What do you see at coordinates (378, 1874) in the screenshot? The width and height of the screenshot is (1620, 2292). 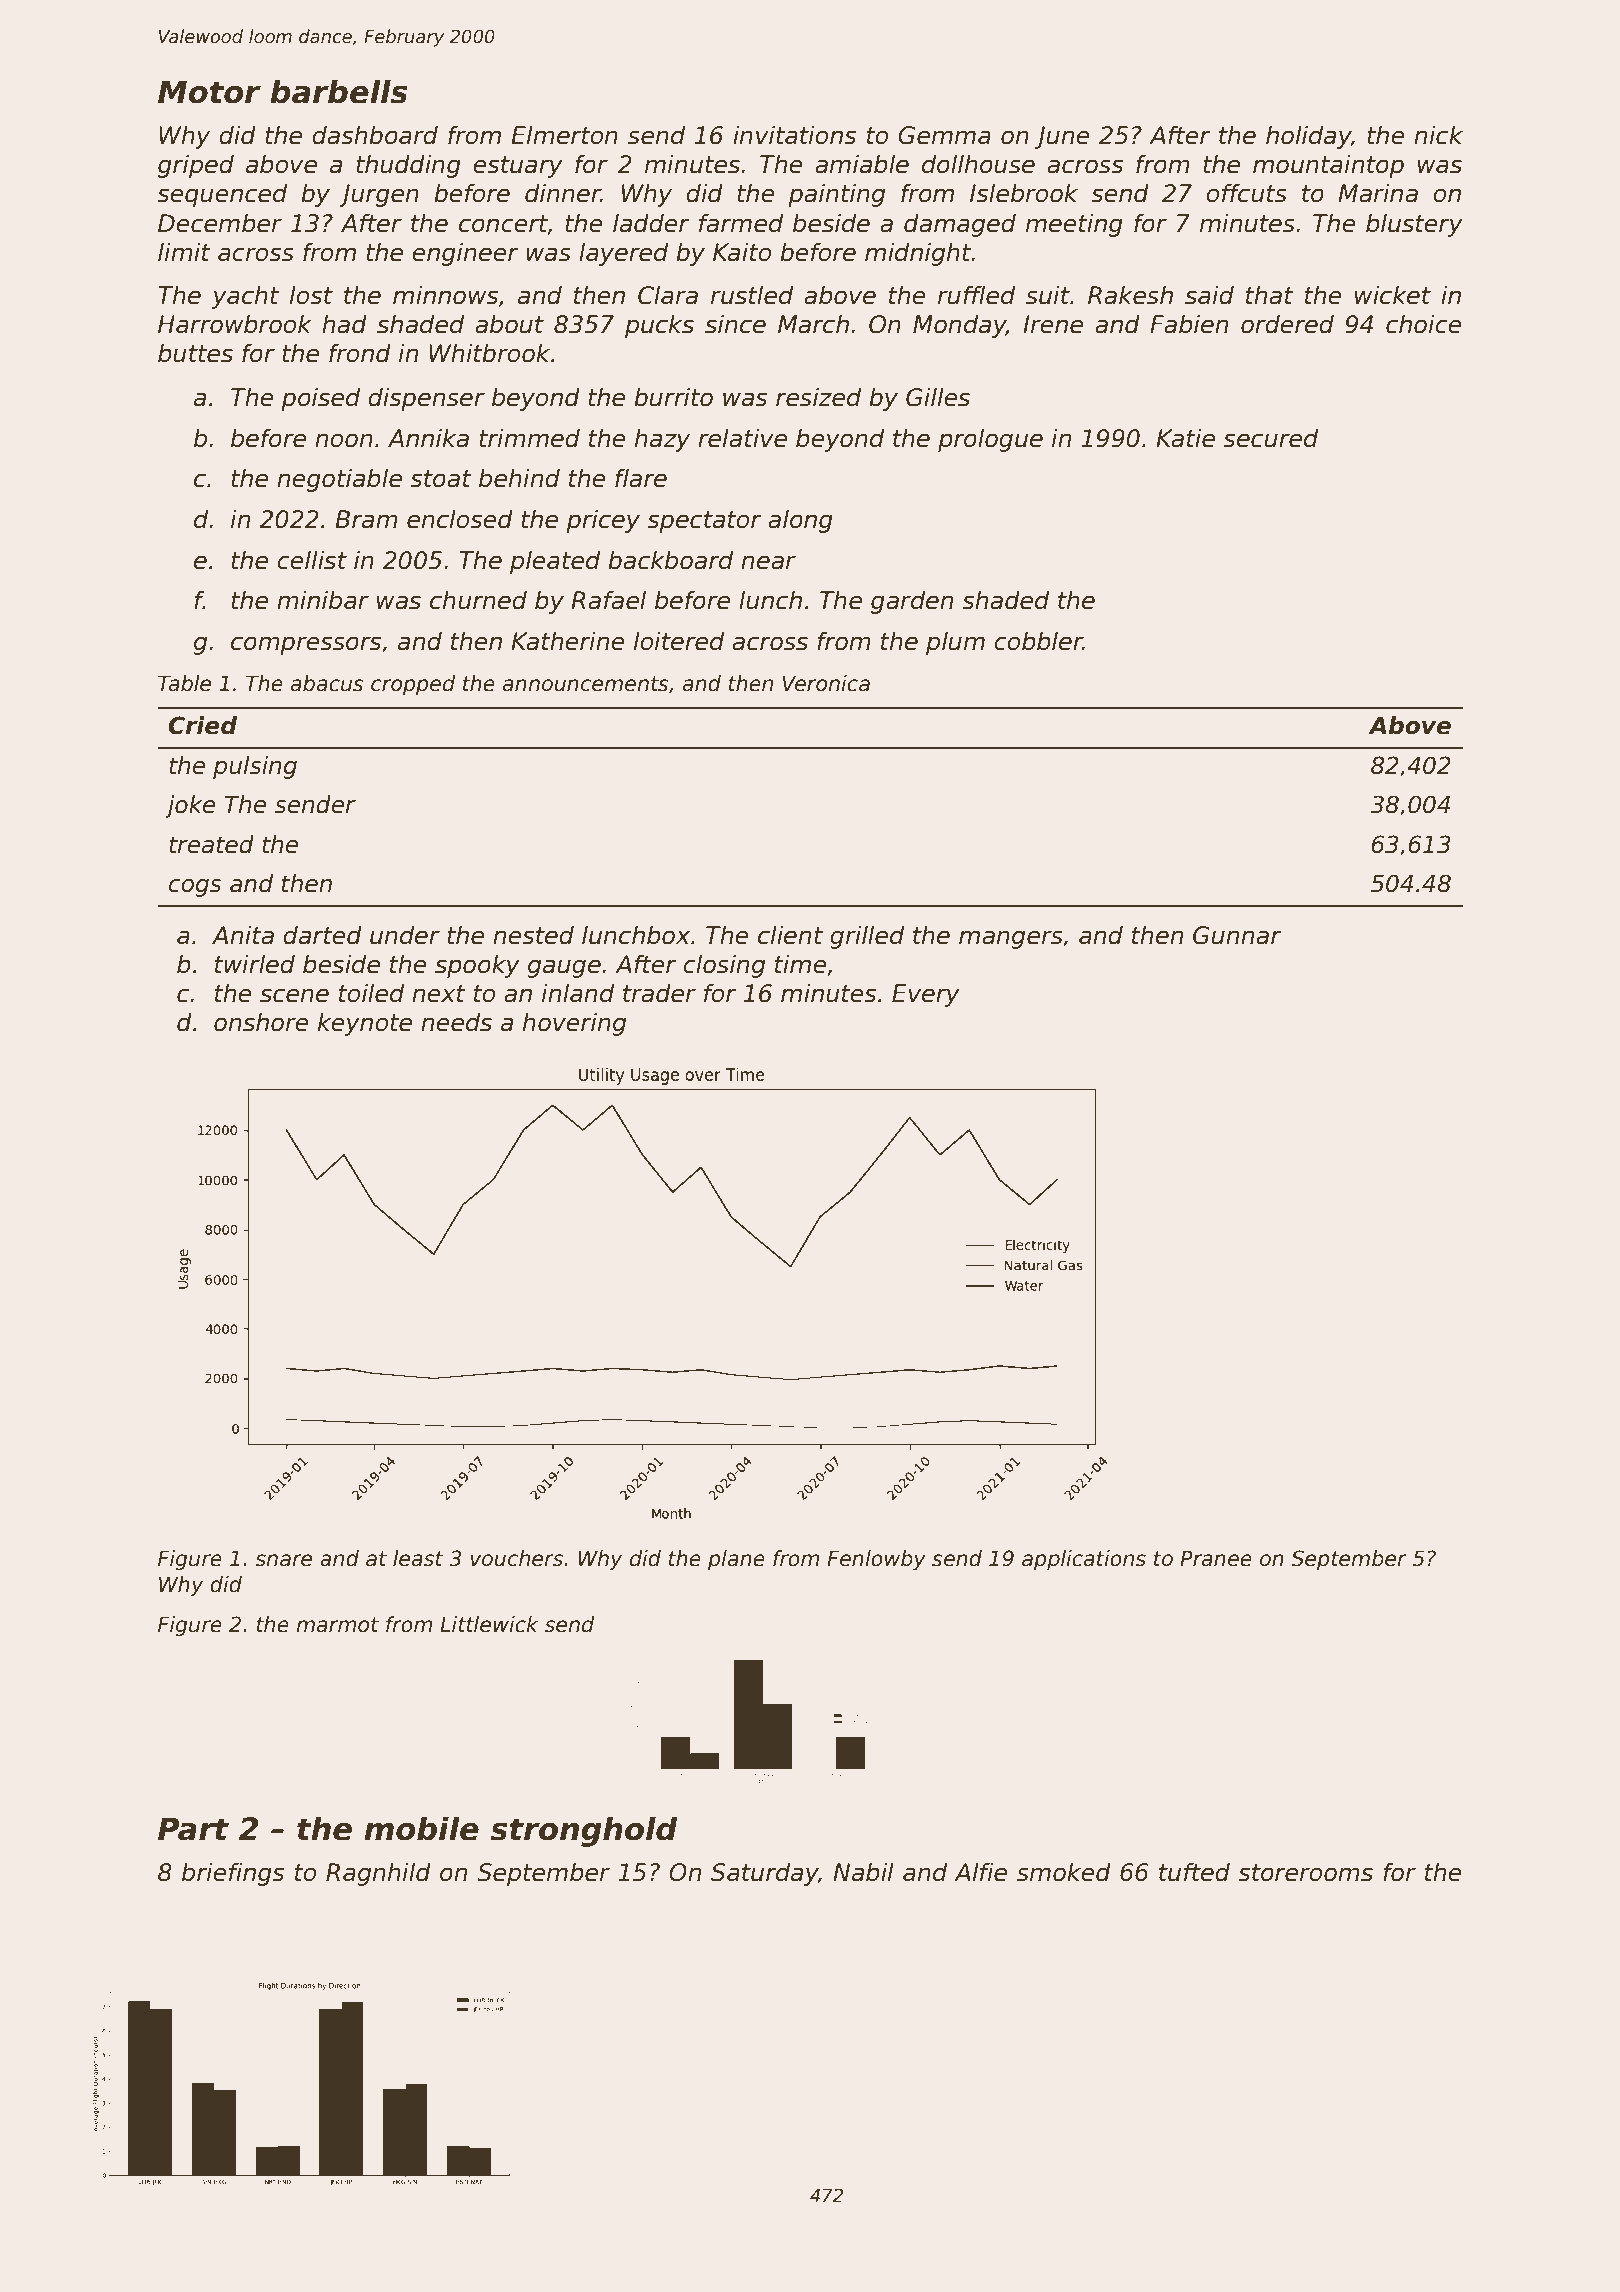 I see `Ragnhild` at bounding box center [378, 1874].
